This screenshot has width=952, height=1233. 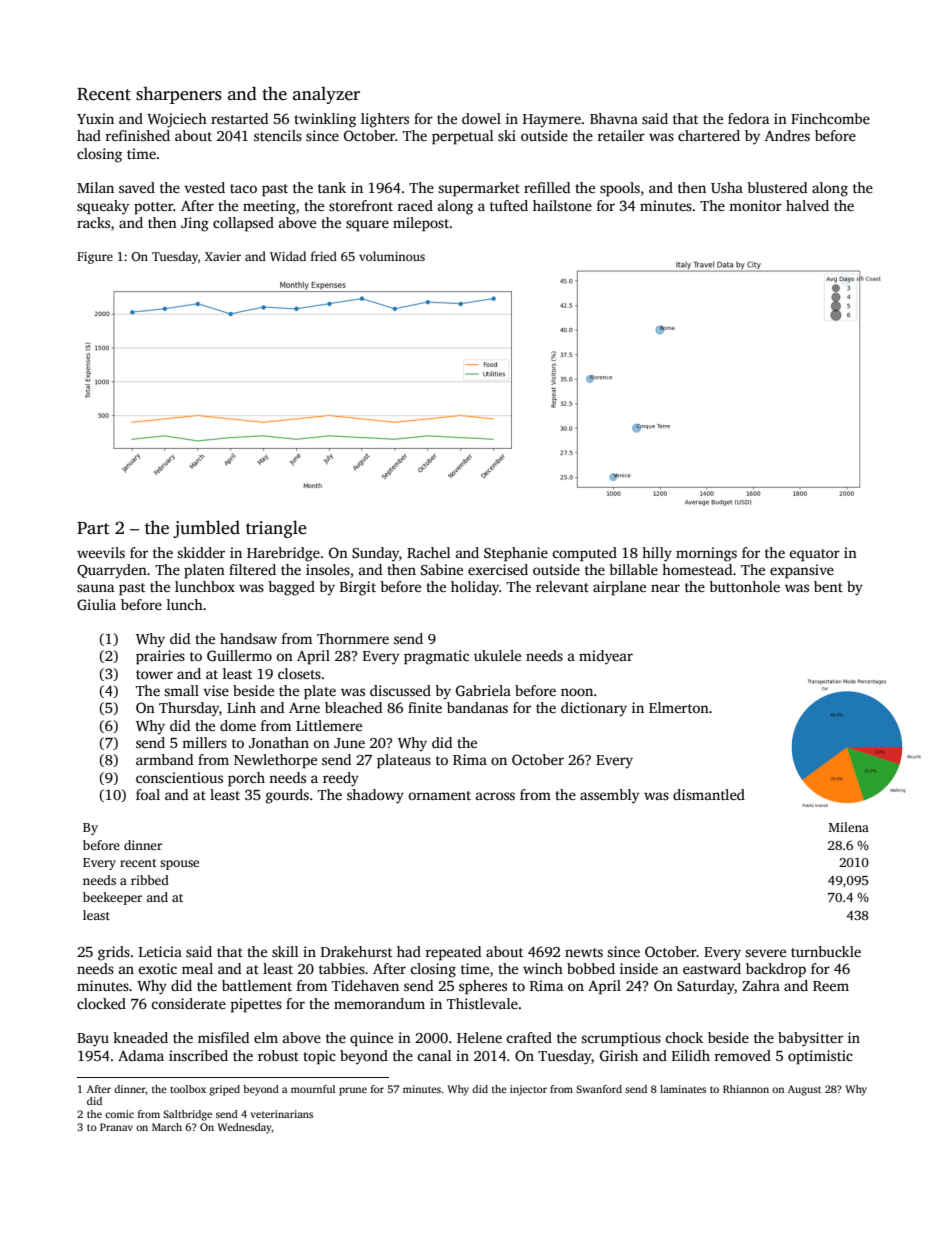 What do you see at coordinates (814, 555) in the screenshot?
I see `equator` at bounding box center [814, 555].
